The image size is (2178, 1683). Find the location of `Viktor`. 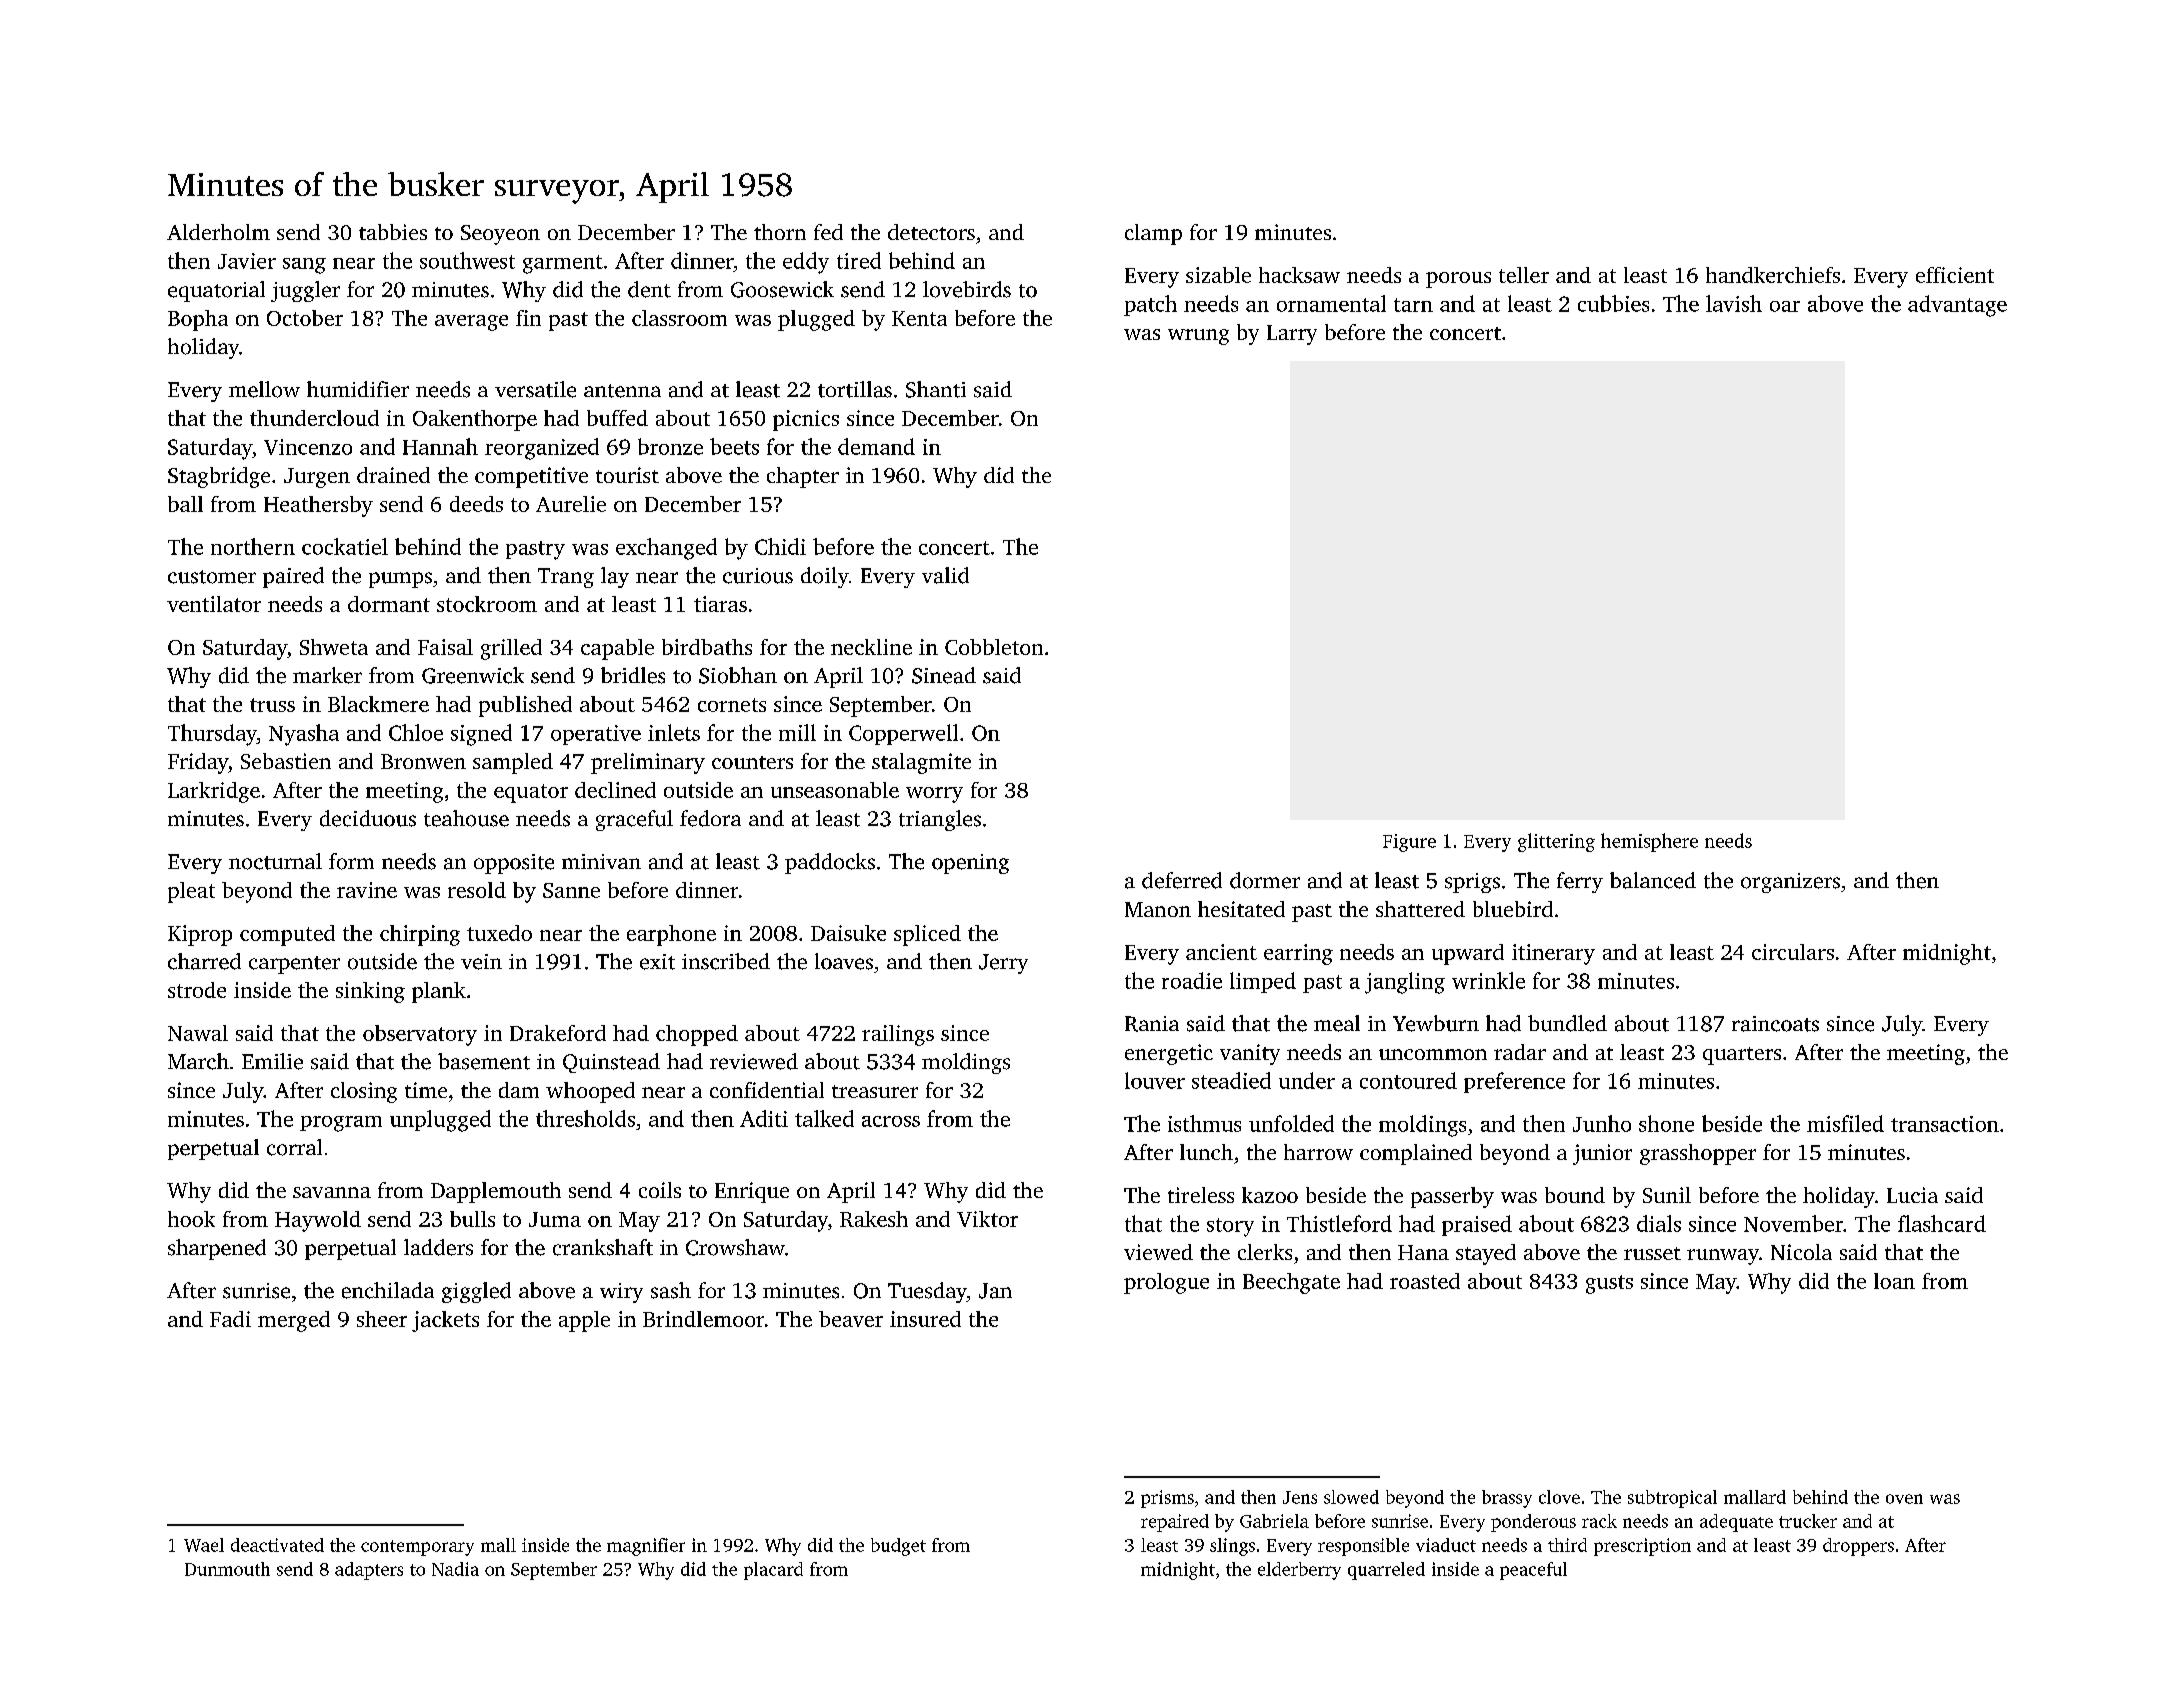

Viktor is located at coordinates (987, 1219).
